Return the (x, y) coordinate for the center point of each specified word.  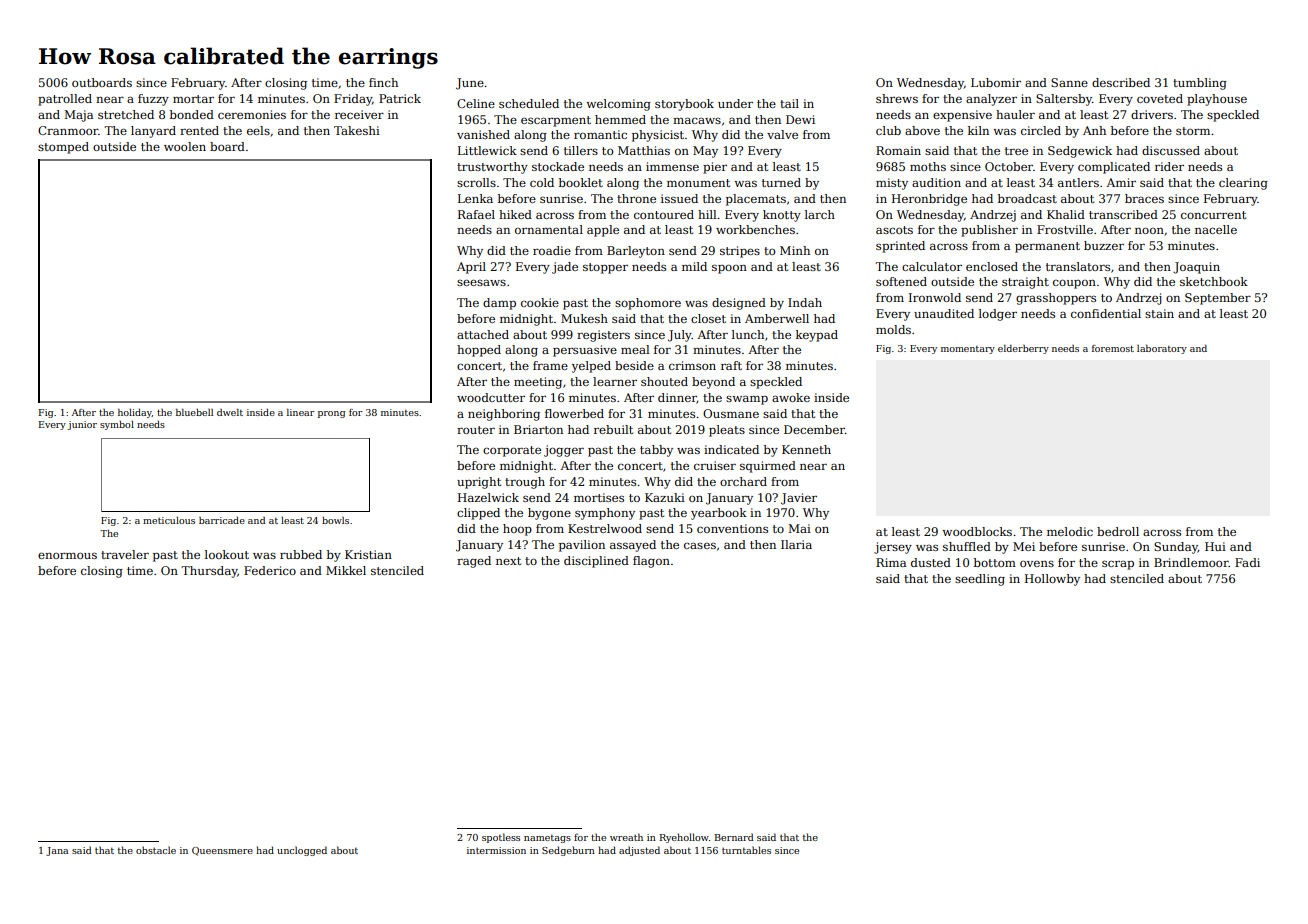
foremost (1113, 348)
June (470, 84)
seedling (980, 580)
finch (383, 82)
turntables (746, 850)
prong (331, 414)
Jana (57, 851)
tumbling (1200, 84)
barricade (222, 520)
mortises (599, 497)
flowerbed (574, 413)
